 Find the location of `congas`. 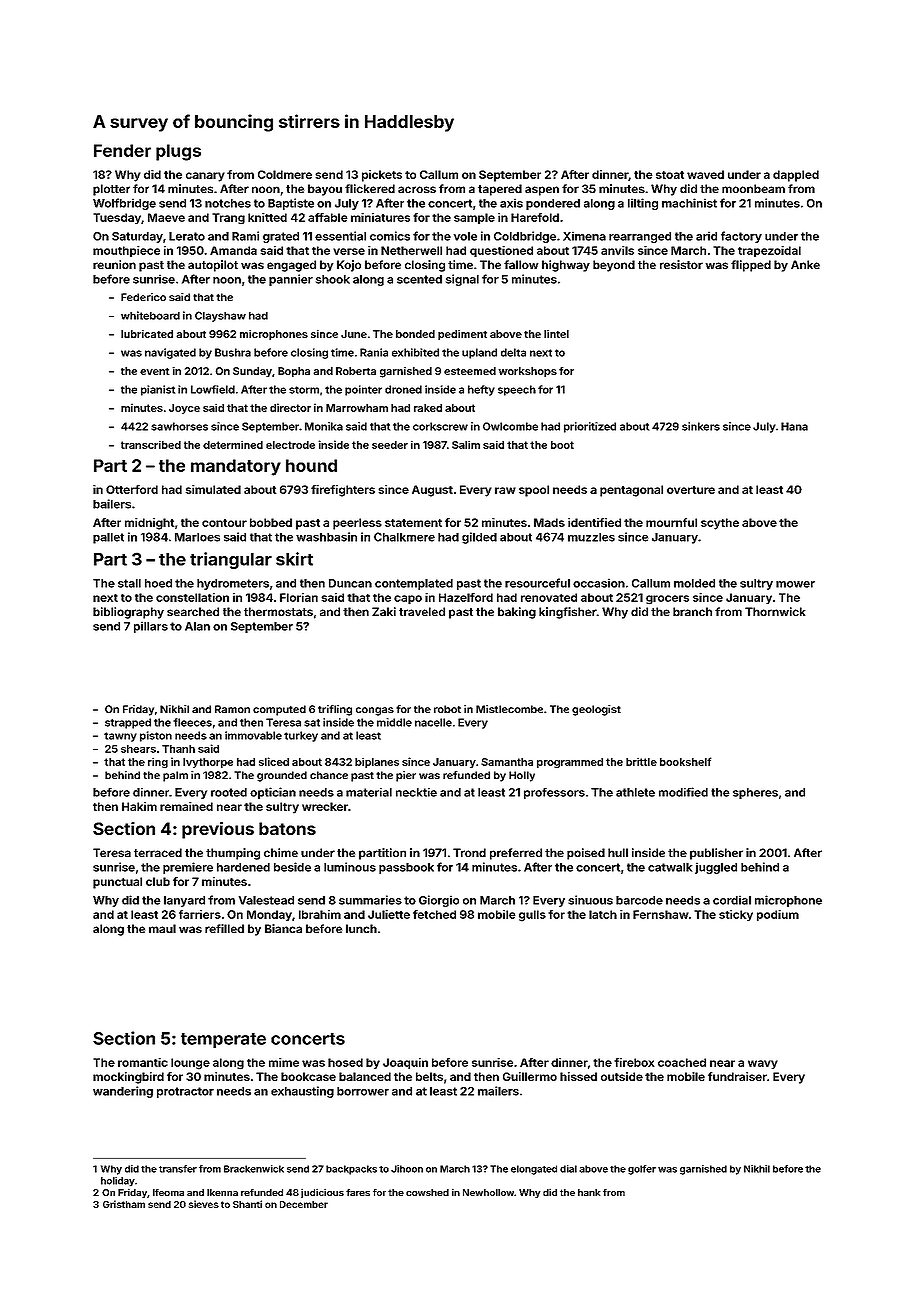

congas is located at coordinates (375, 711).
